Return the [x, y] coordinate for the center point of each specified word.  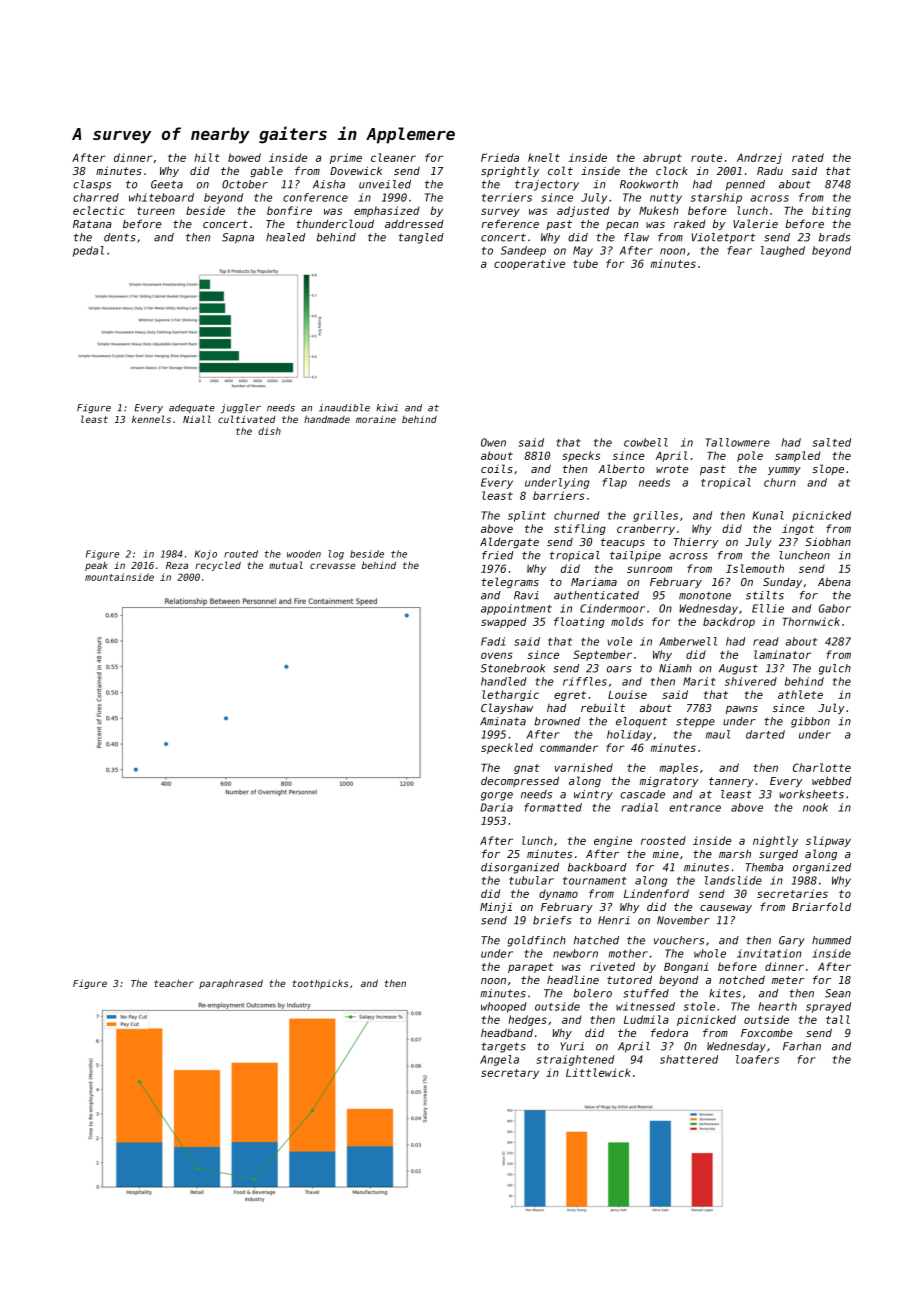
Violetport [723, 238]
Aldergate [509, 542]
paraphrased [231, 984]
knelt [544, 157]
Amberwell [688, 641]
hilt [207, 157]
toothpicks [320, 984]
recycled [218, 566]
